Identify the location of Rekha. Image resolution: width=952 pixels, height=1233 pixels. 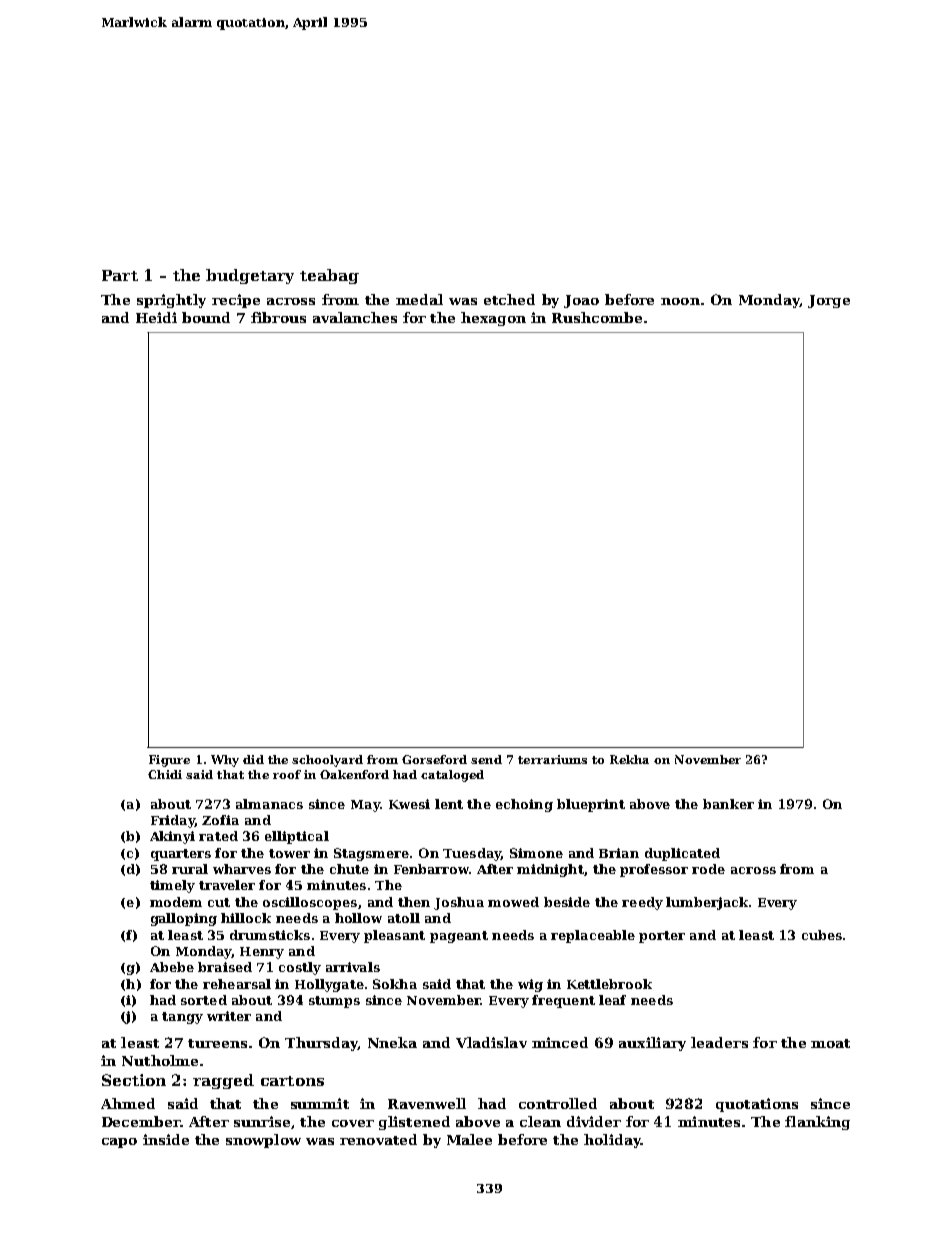
(629, 759).
